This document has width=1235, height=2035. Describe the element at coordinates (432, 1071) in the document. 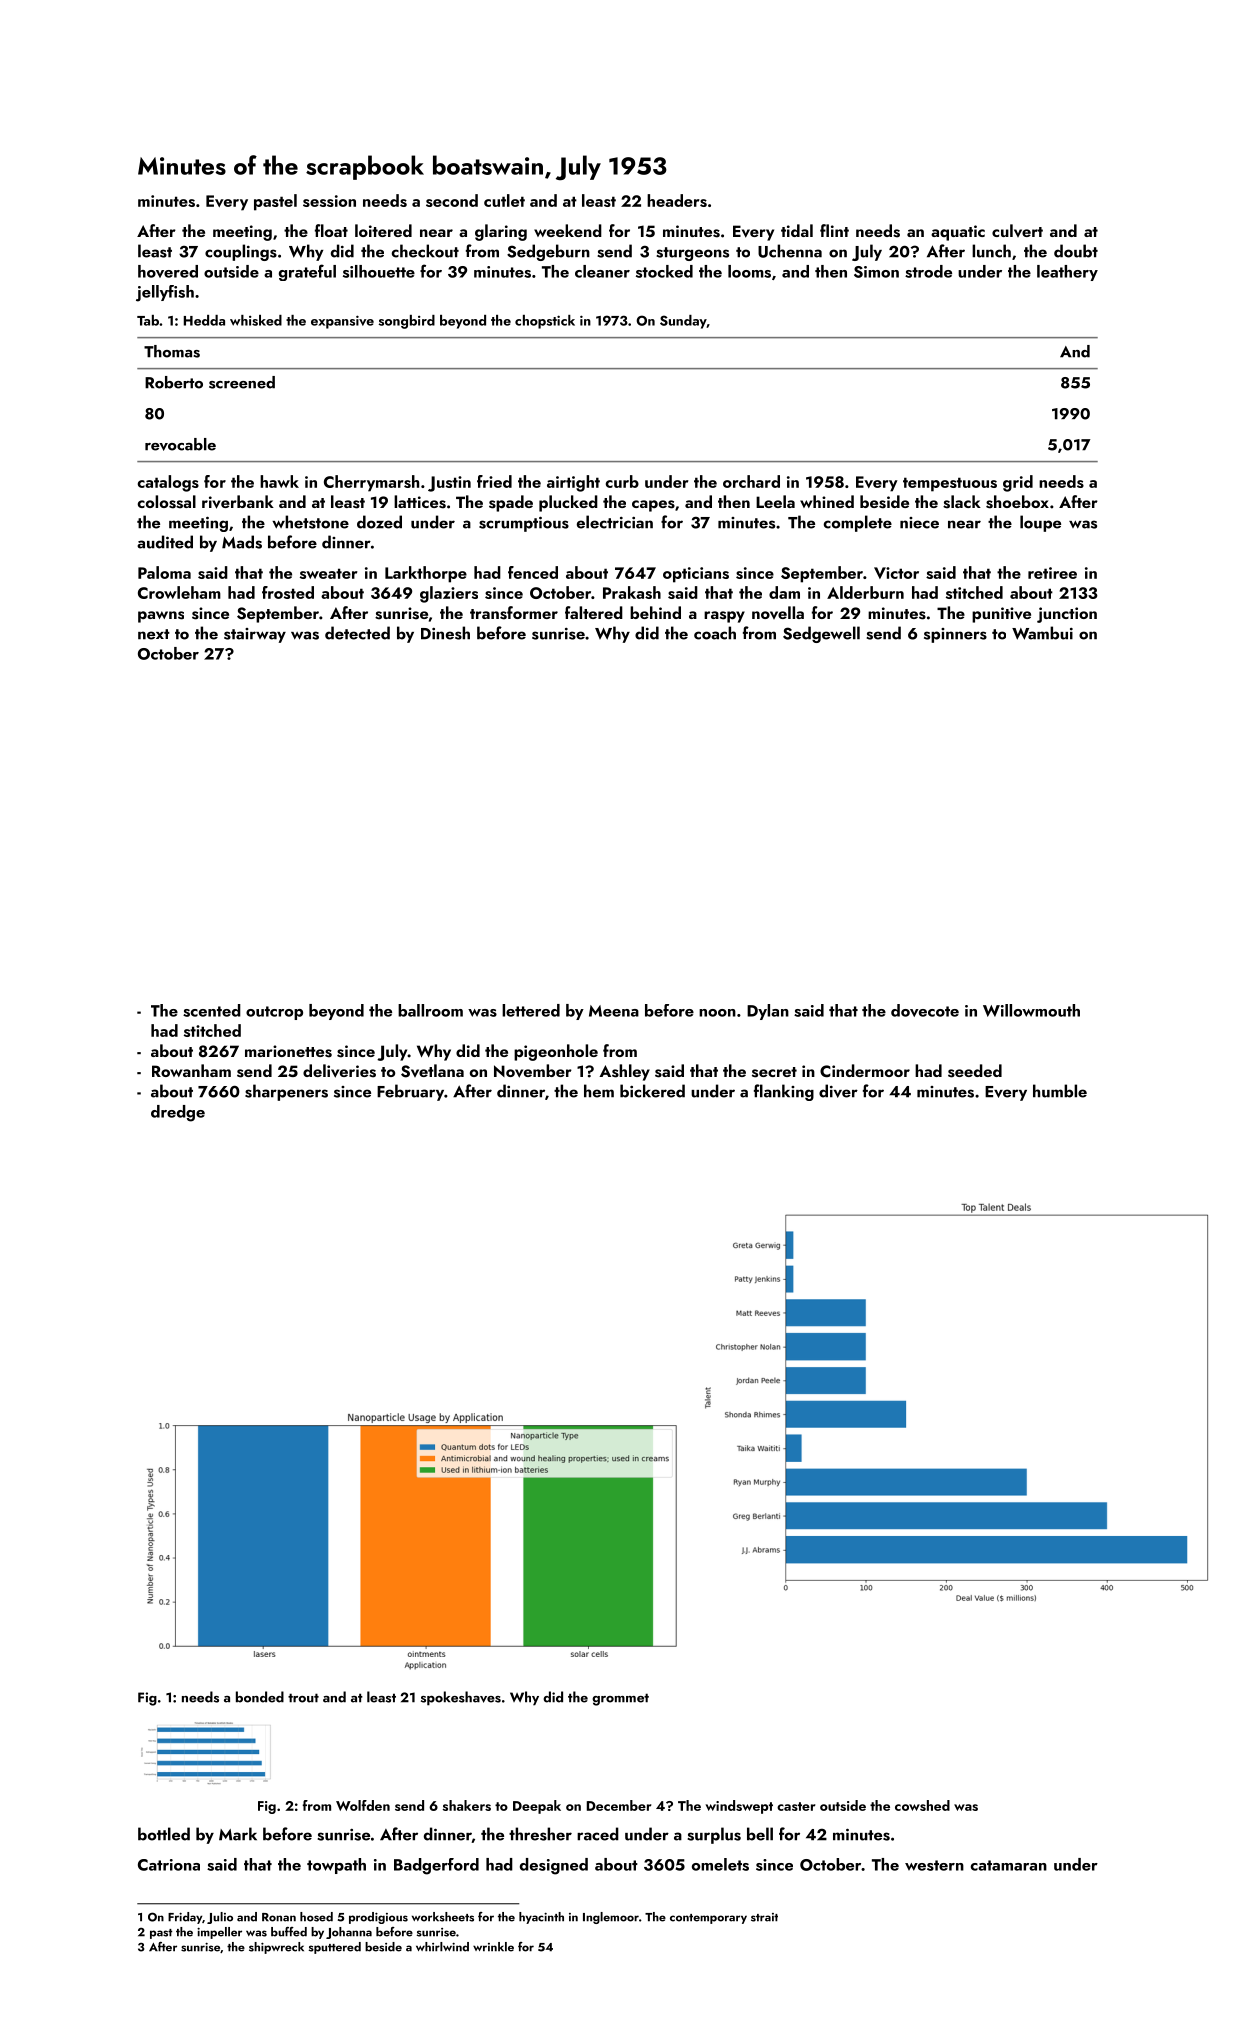

I see `Svetlana` at that location.
